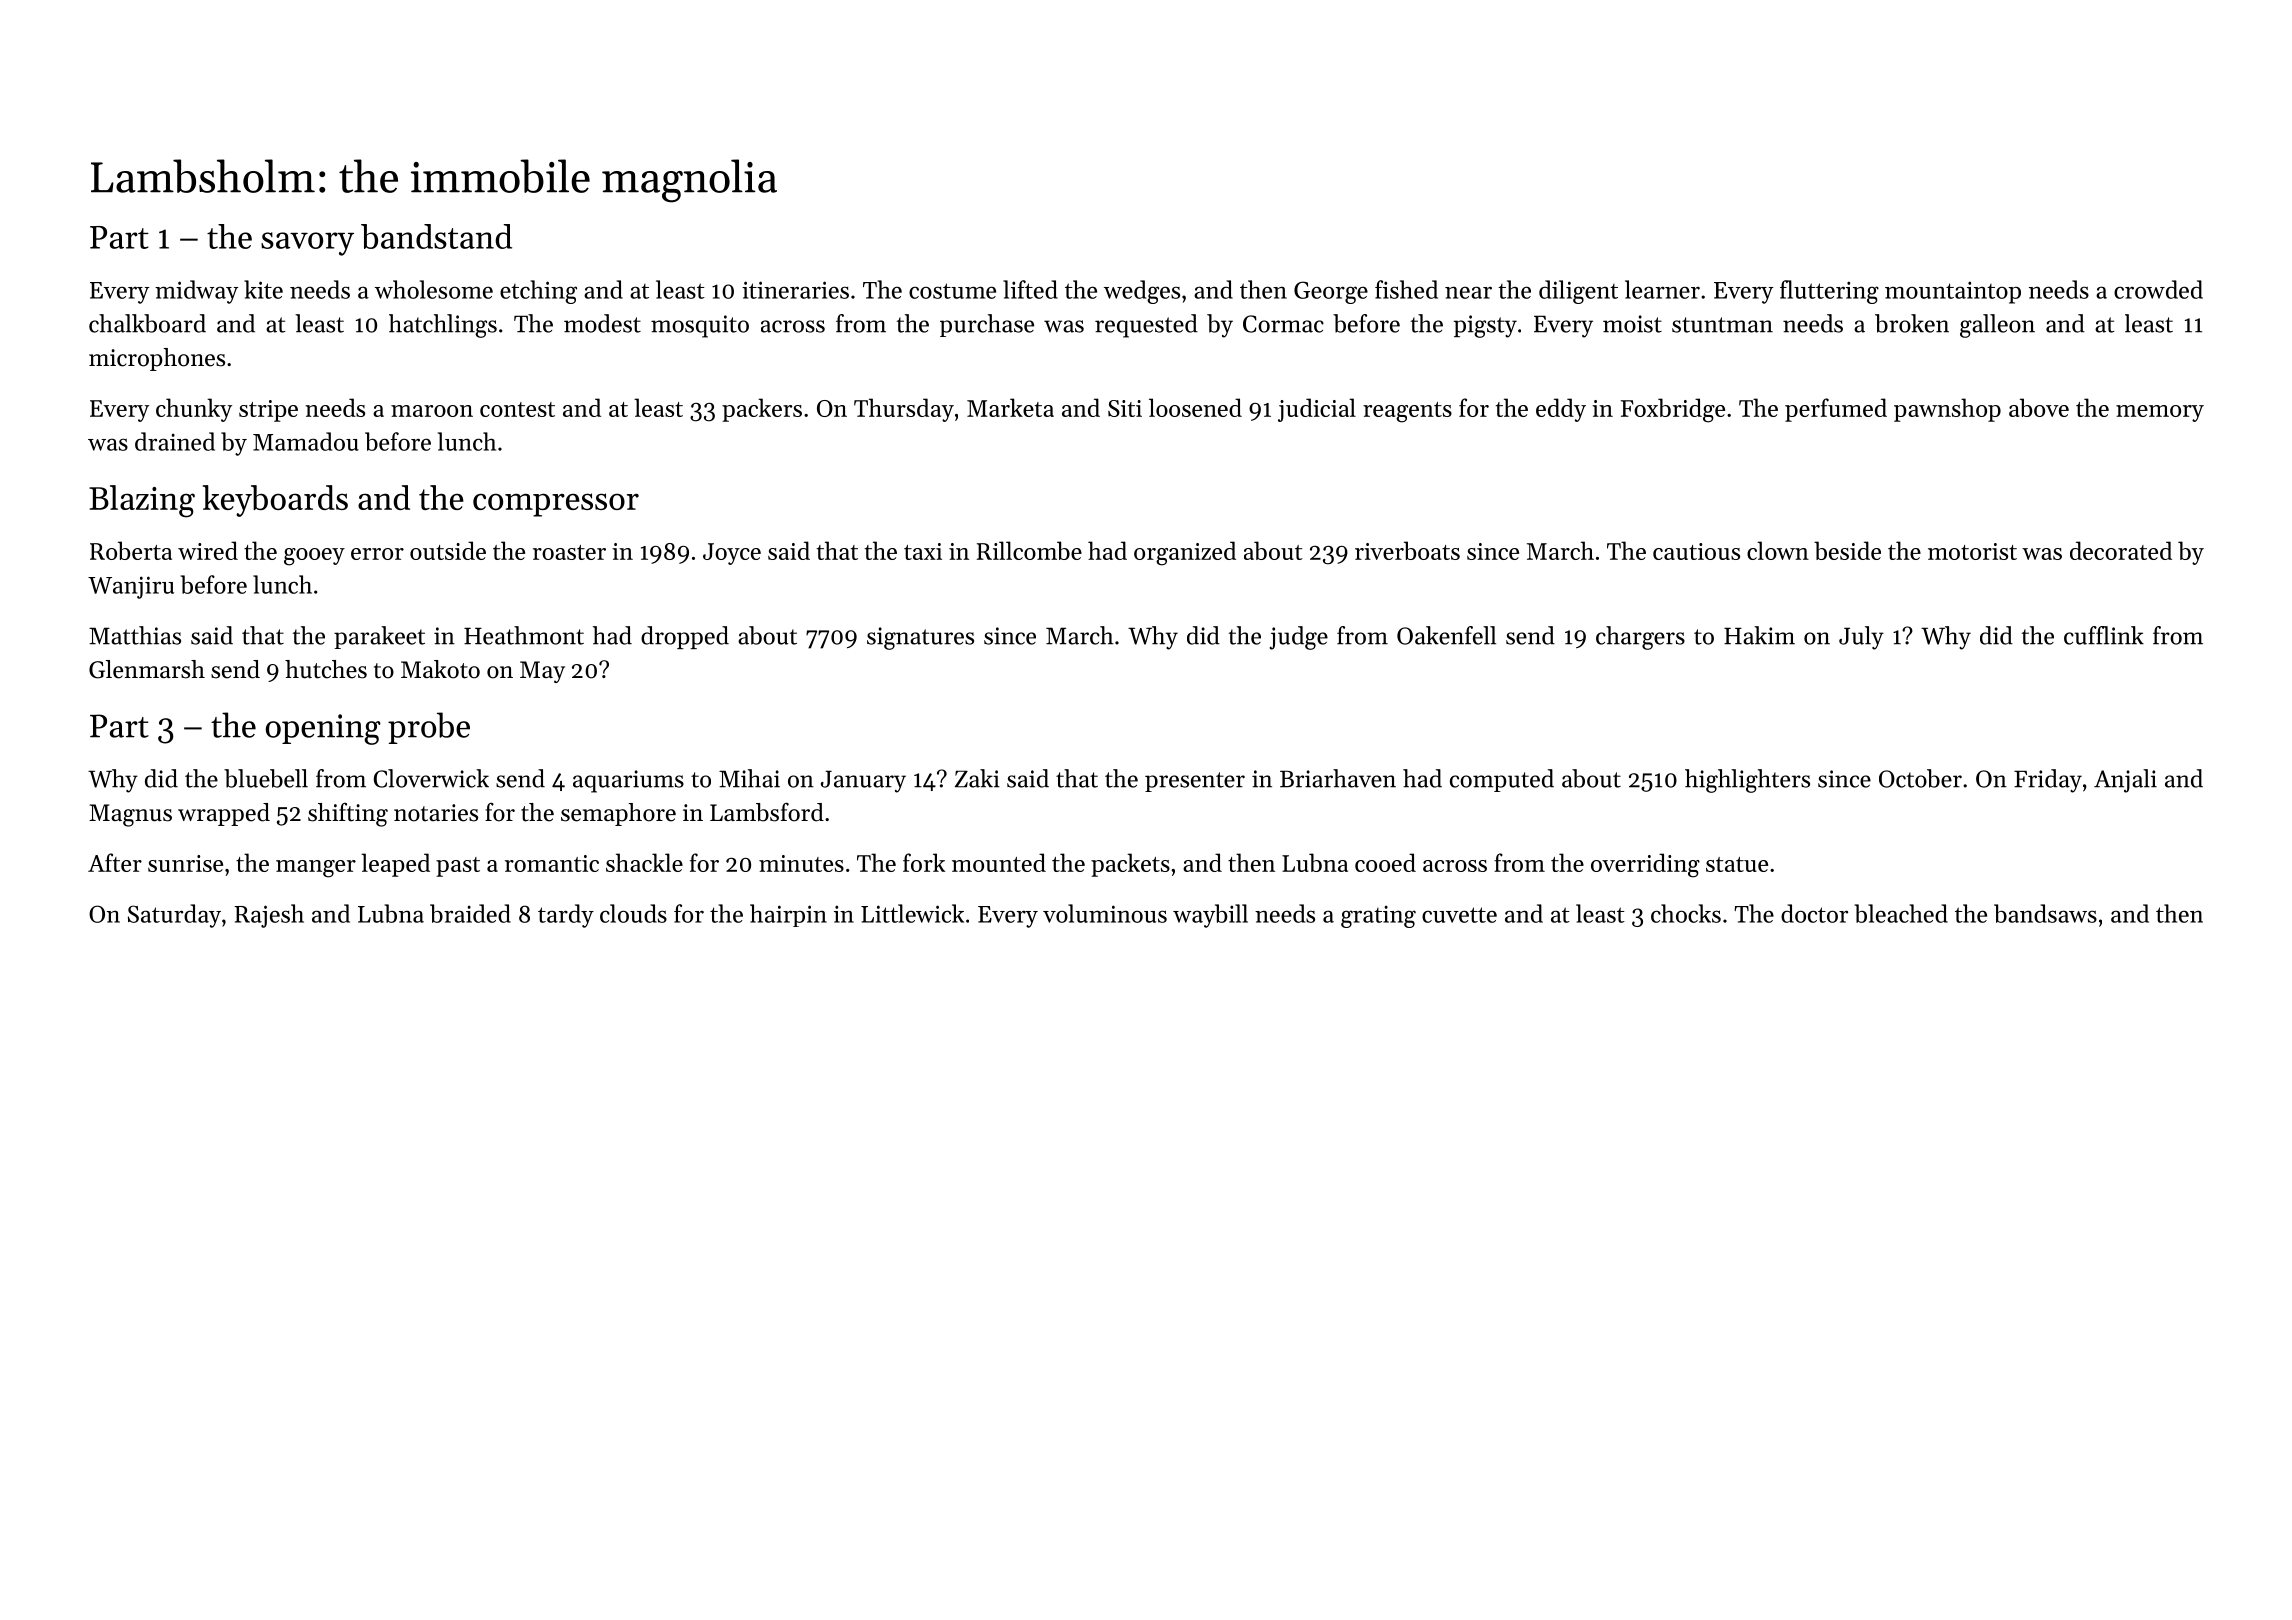 This screenshot has width=2292, height=1620. I want to click on decorated, so click(2121, 550).
